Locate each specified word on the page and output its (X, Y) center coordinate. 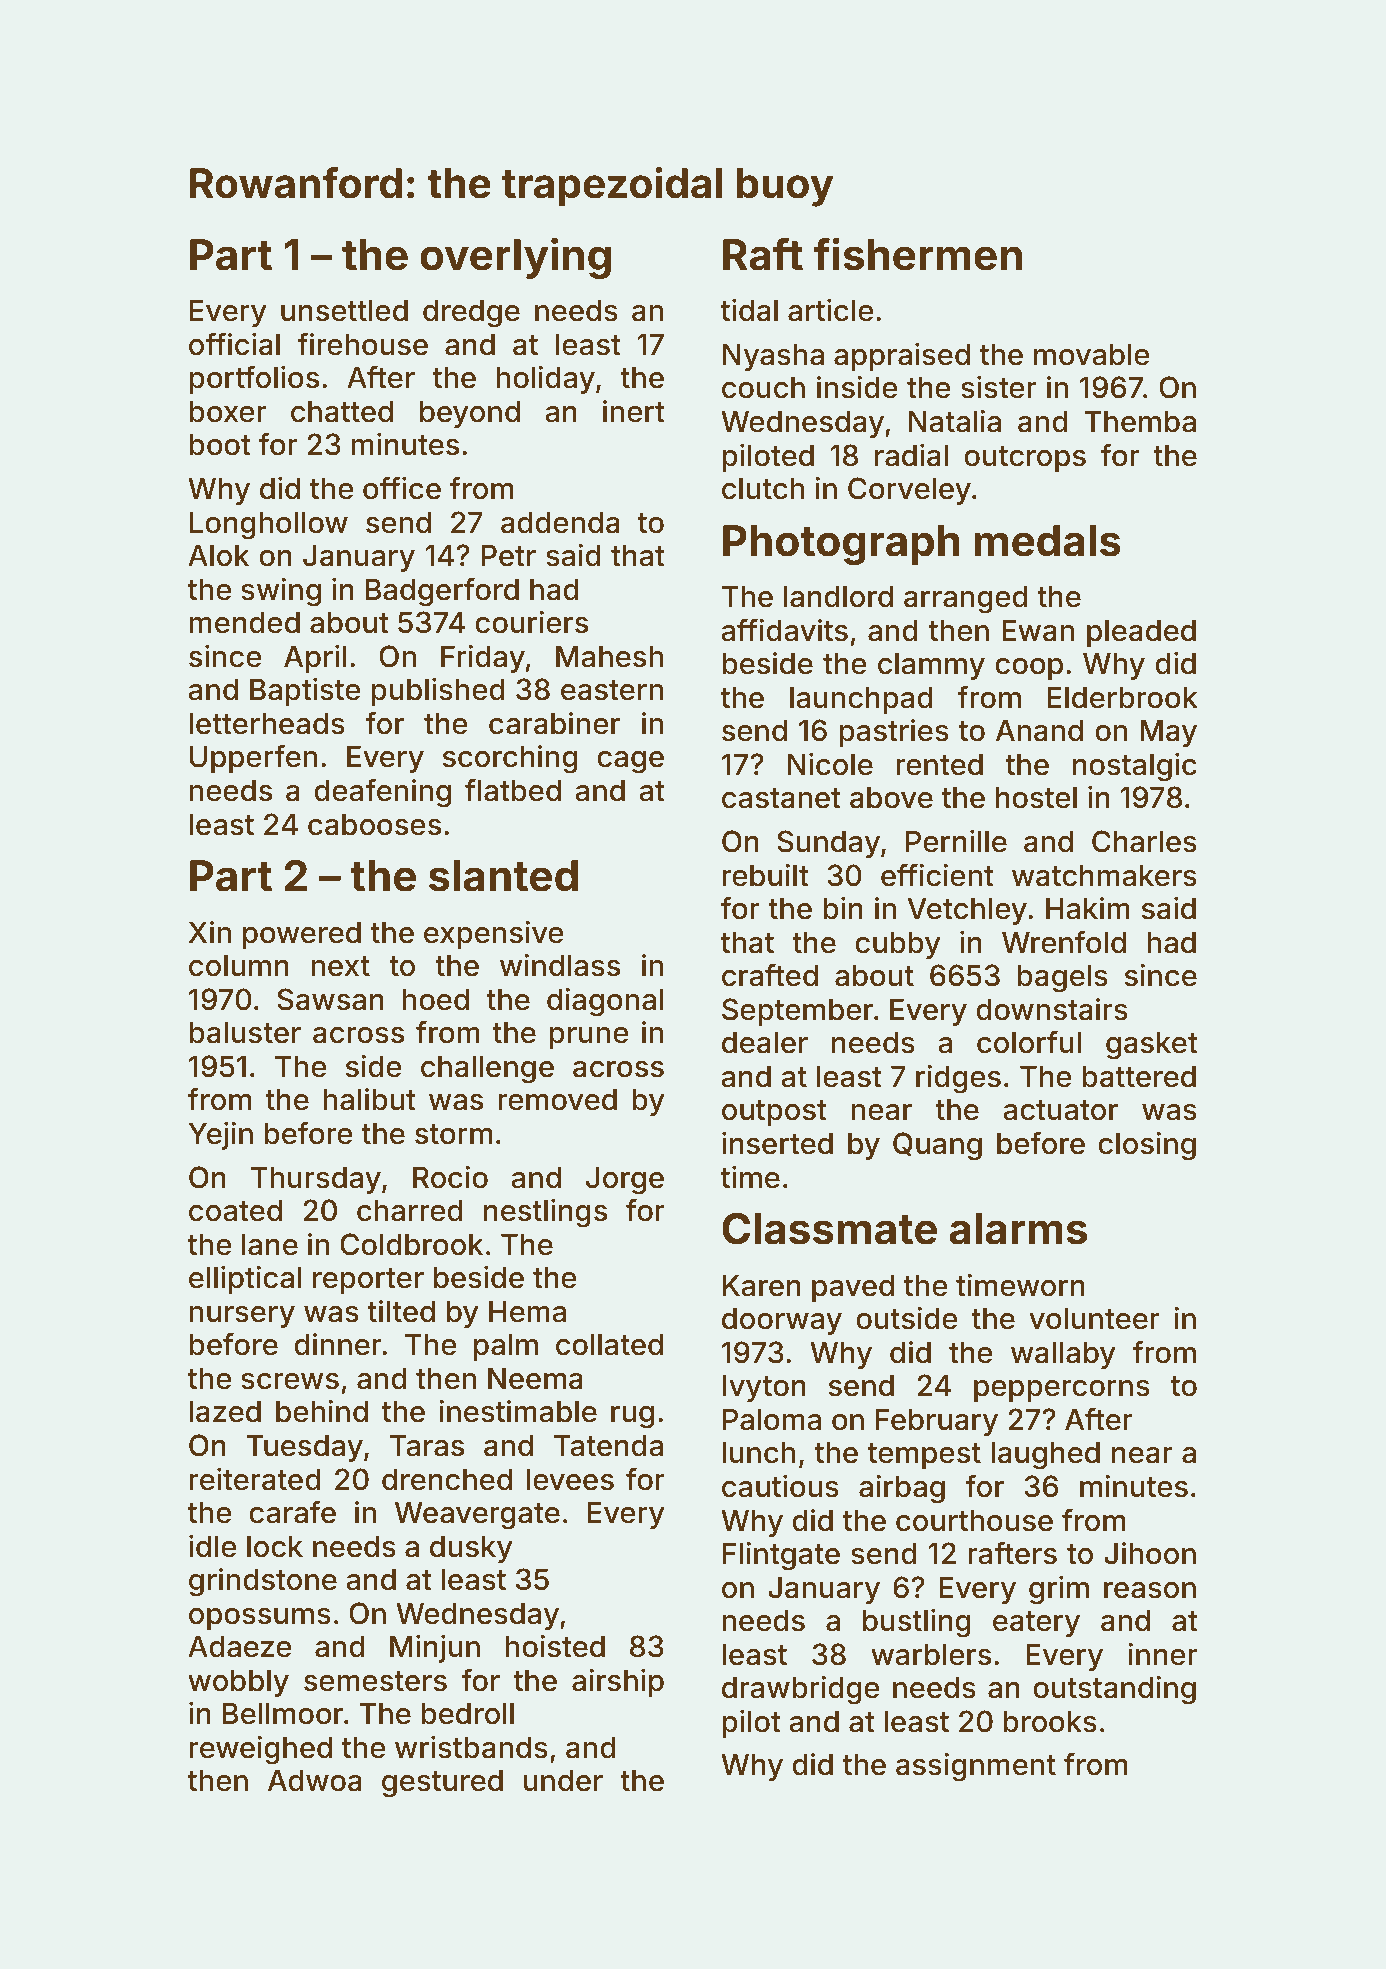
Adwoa (315, 1780)
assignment (976, 1767)
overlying (515, 258)
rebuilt (765, 875)
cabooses (374, 825)
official (234, 344)
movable (1091, 354)
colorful (1029, 1042)
